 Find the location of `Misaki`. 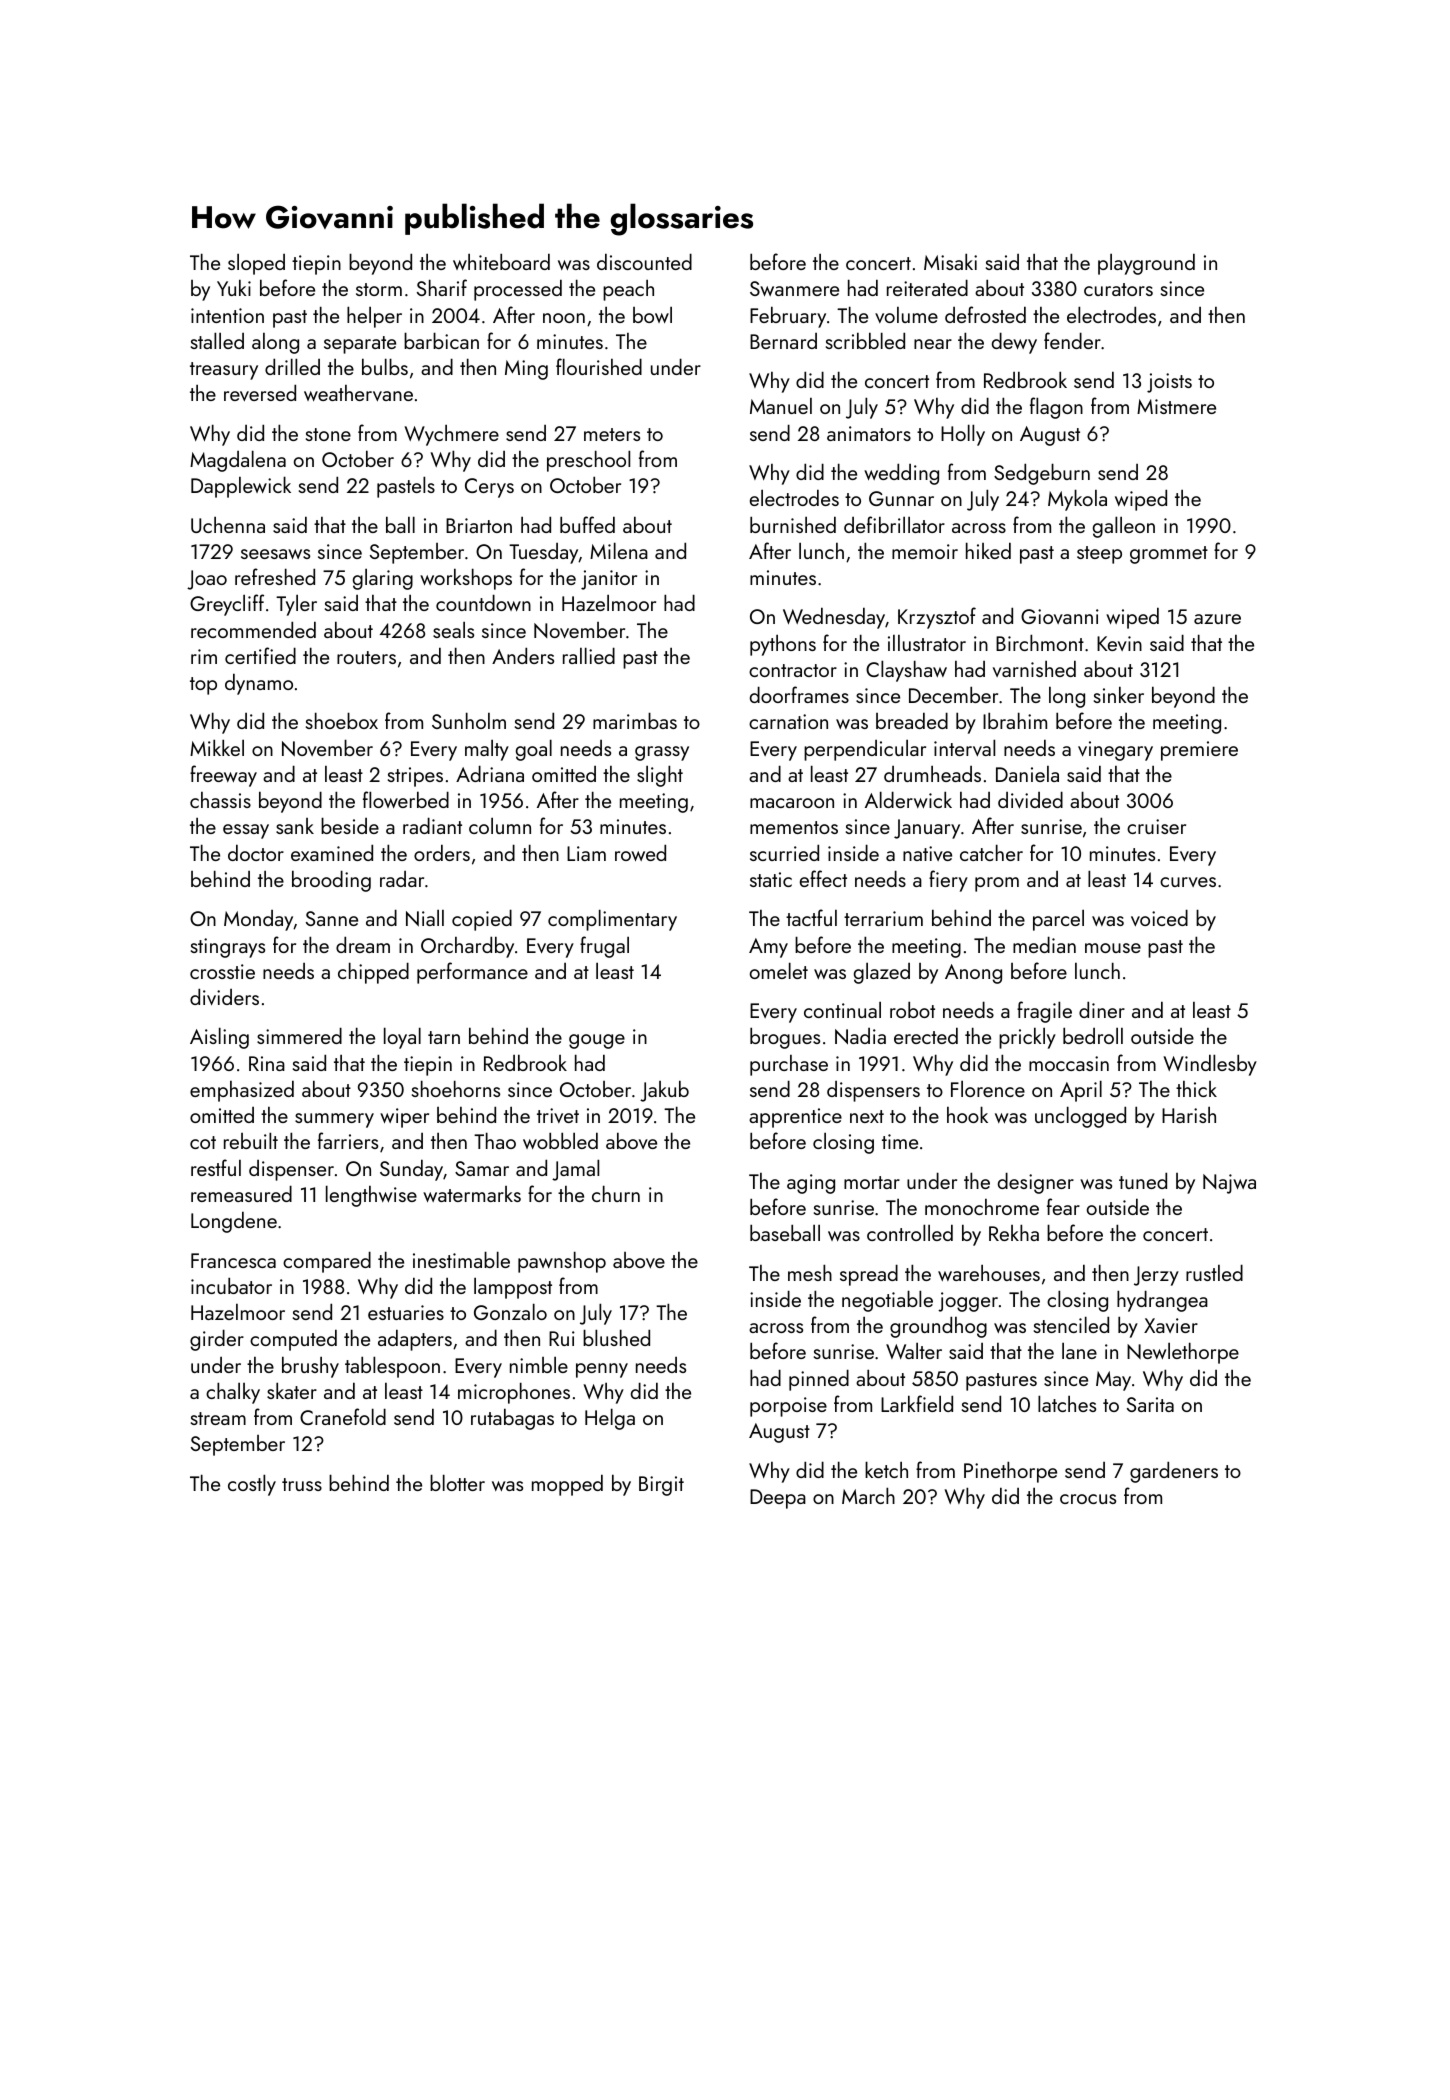

Misaki is located at coordinates (950, 261).
